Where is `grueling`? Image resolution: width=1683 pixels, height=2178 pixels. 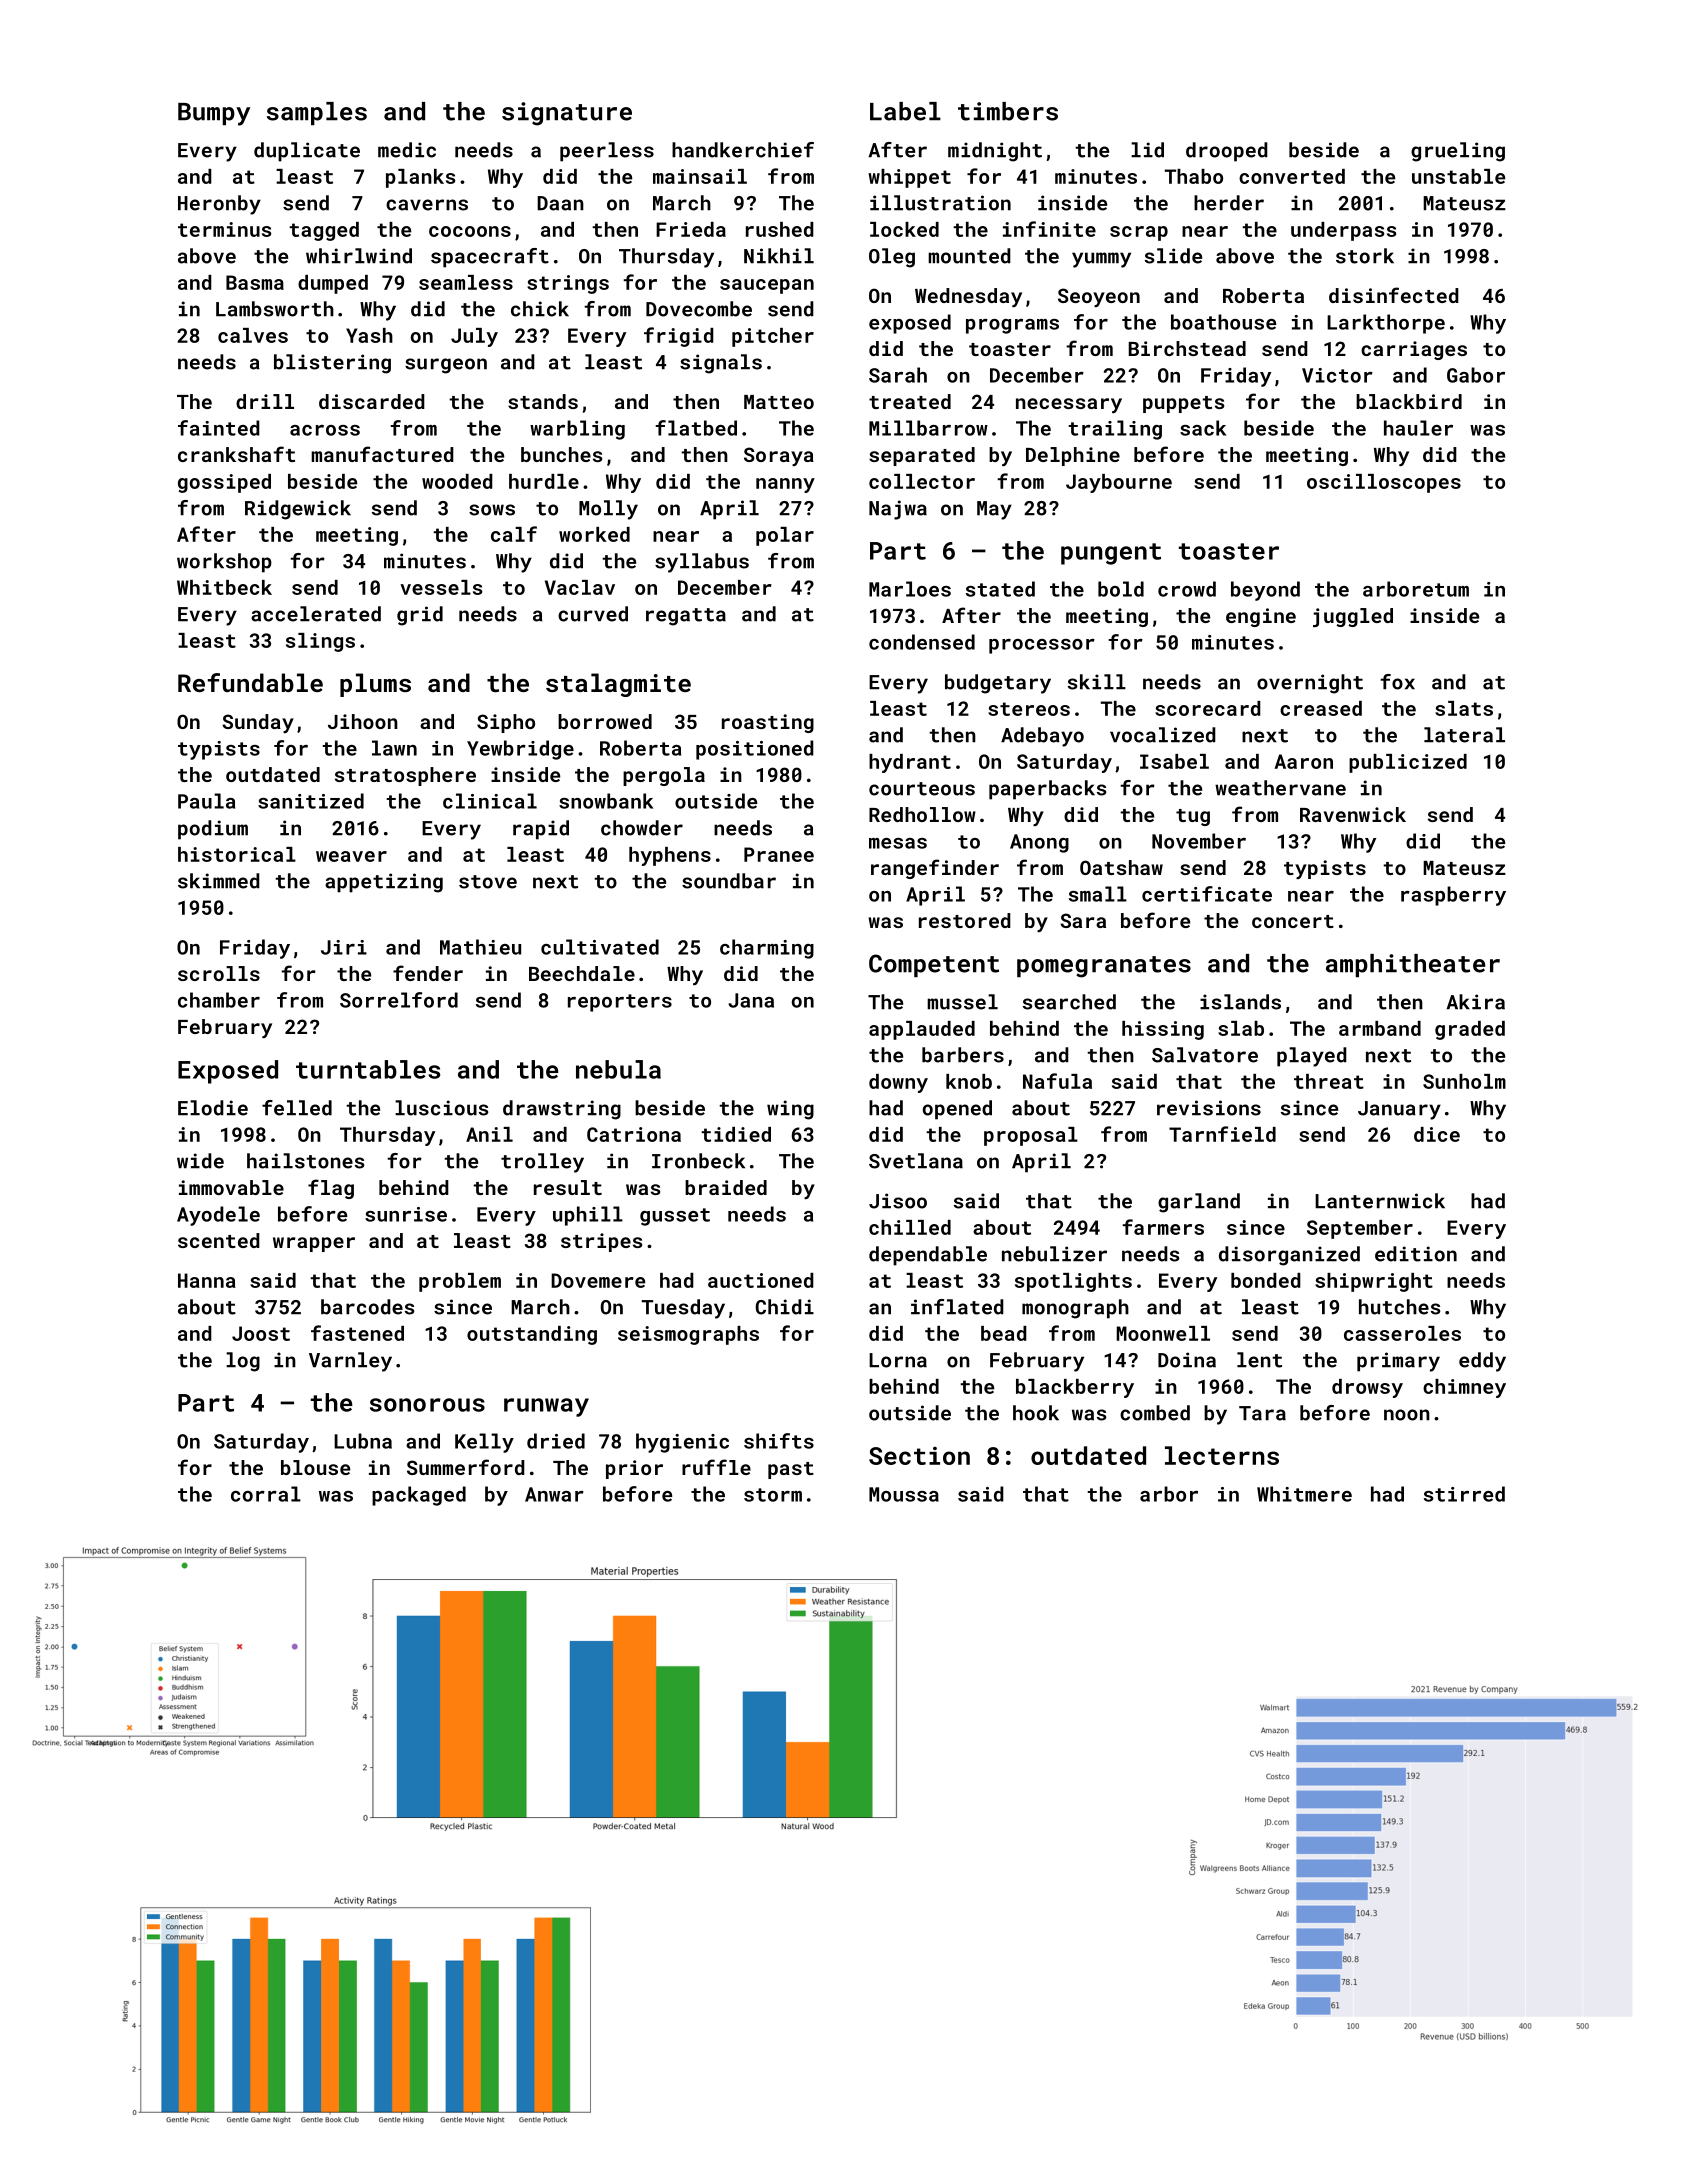
grueling is located at coordinates (1458, 152).
